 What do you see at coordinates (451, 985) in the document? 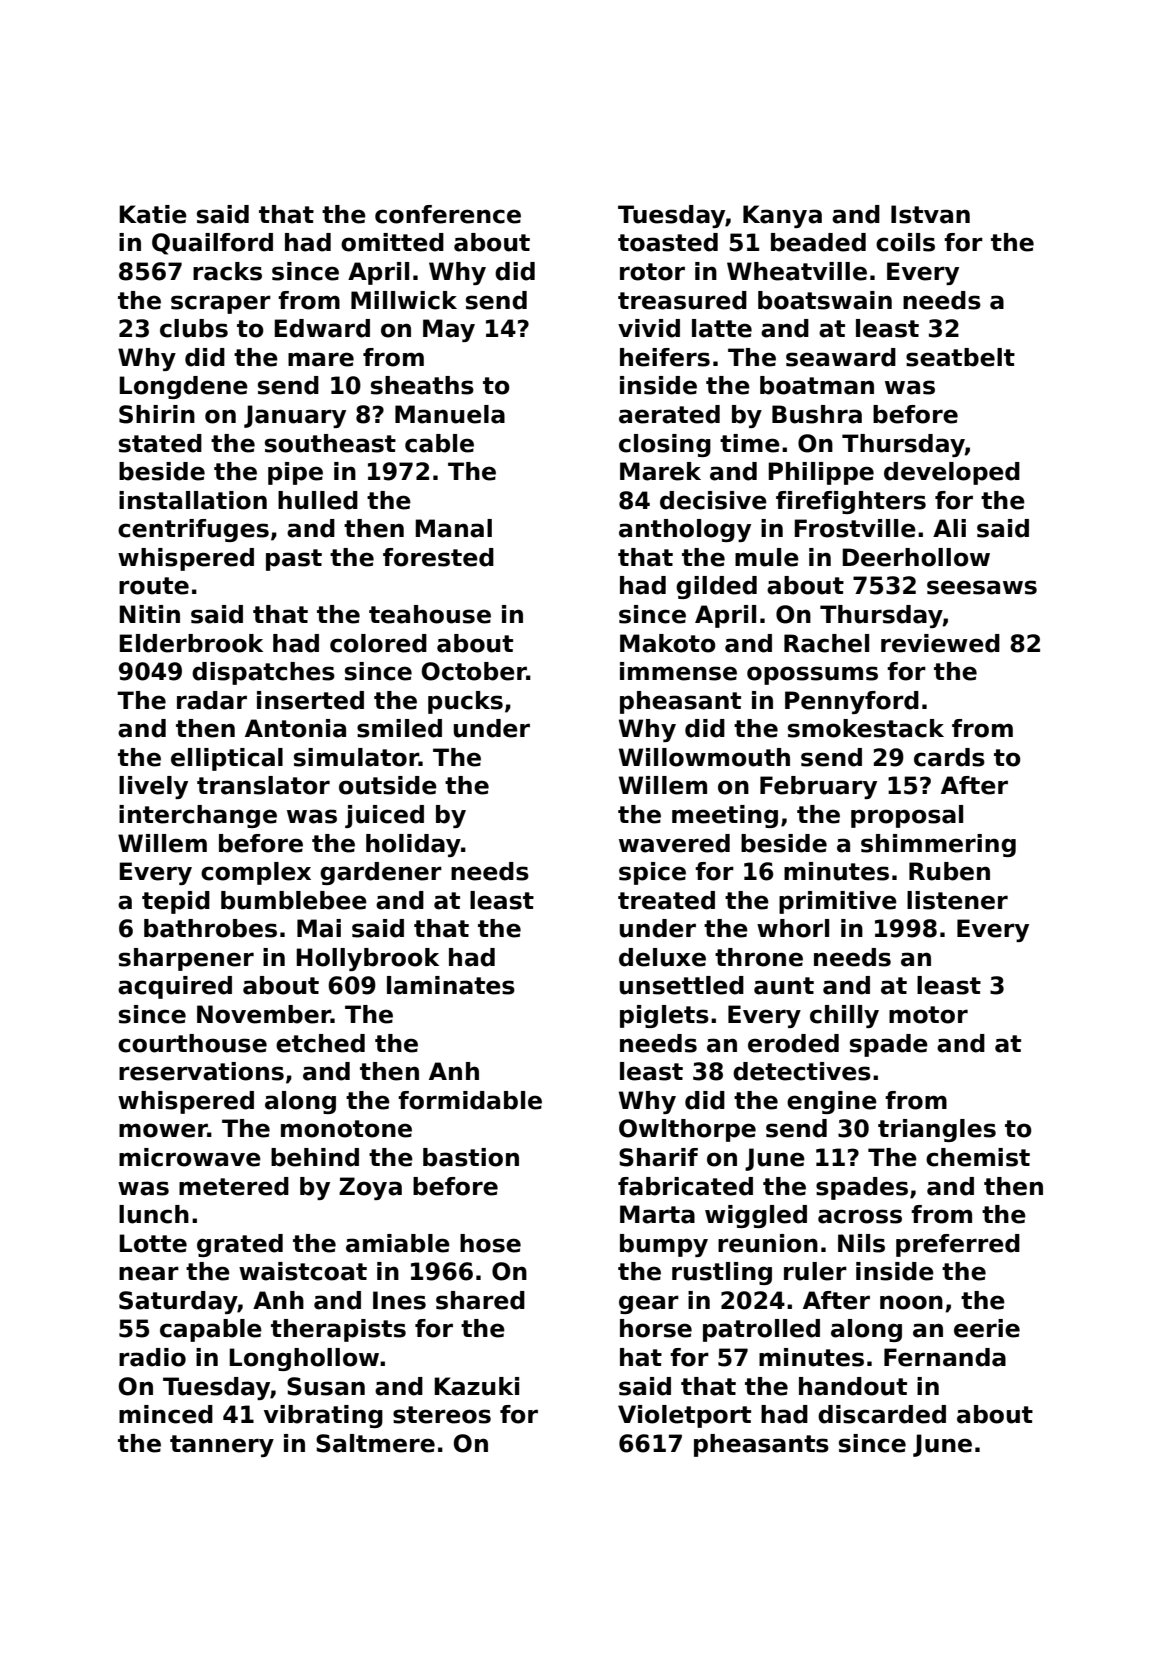
I see `laminates` at bounding box center [451, 985].
